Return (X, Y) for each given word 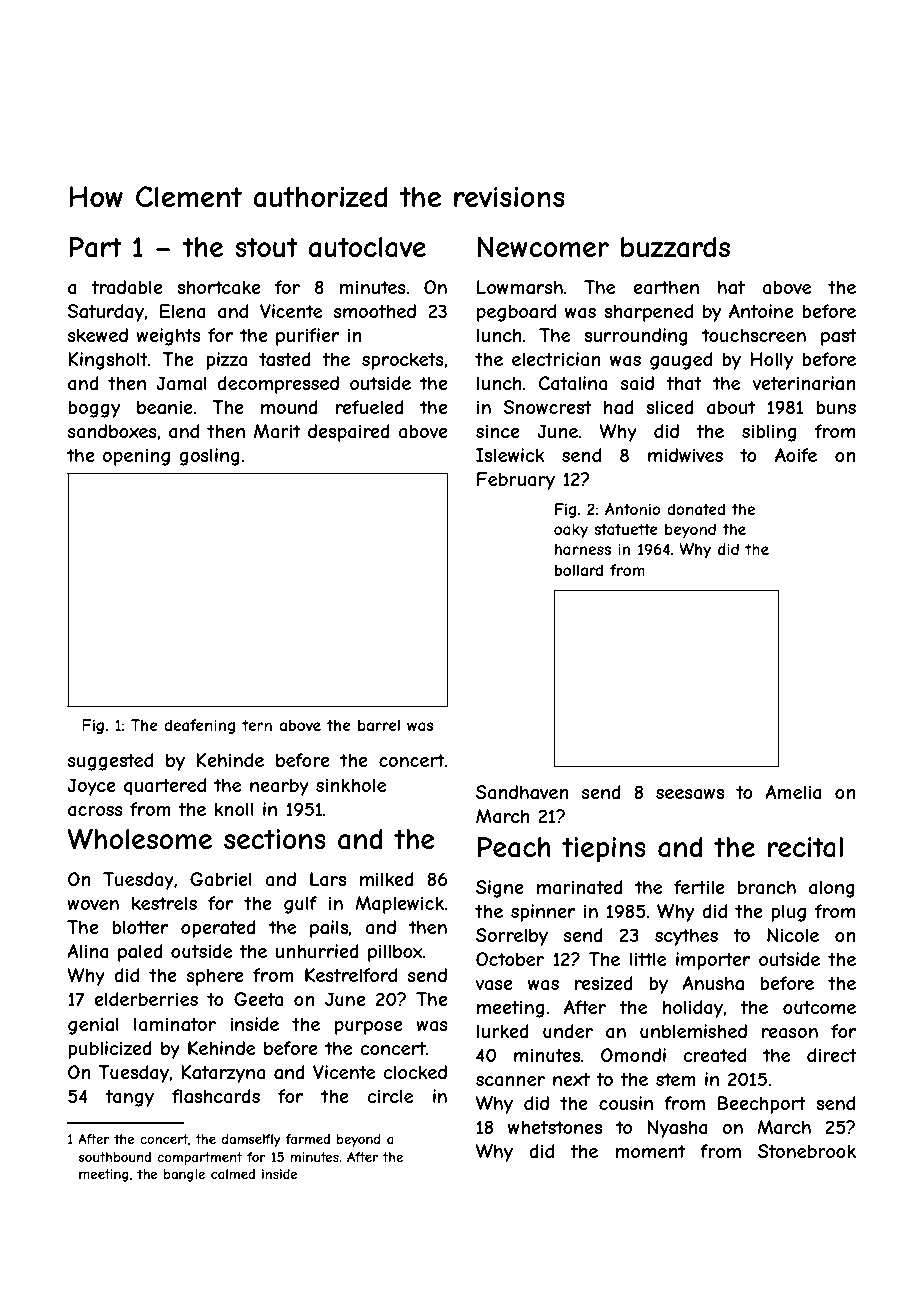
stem (676, 1079)
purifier (307, 337)
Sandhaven (522, 792)
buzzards (675, 247)
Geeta (258, 999)
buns (836, 407)
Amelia (793, 792)
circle (390, 1096)
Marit (277, 431)
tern (257, 725)
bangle (184, 1175)
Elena (183, 311)
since (498, 431)
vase (494, 985)
